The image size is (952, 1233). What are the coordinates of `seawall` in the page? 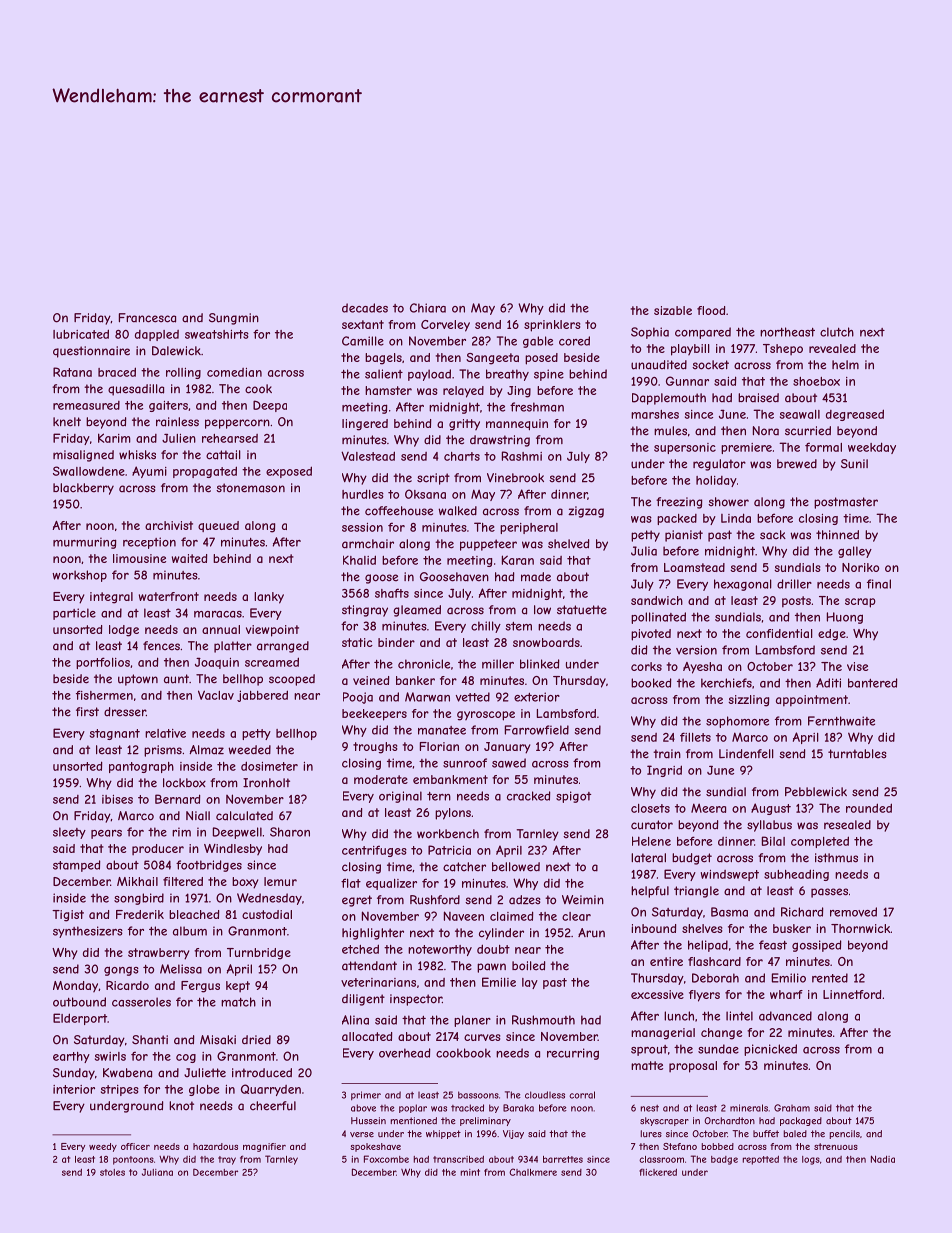 It's located at (800, 414).
